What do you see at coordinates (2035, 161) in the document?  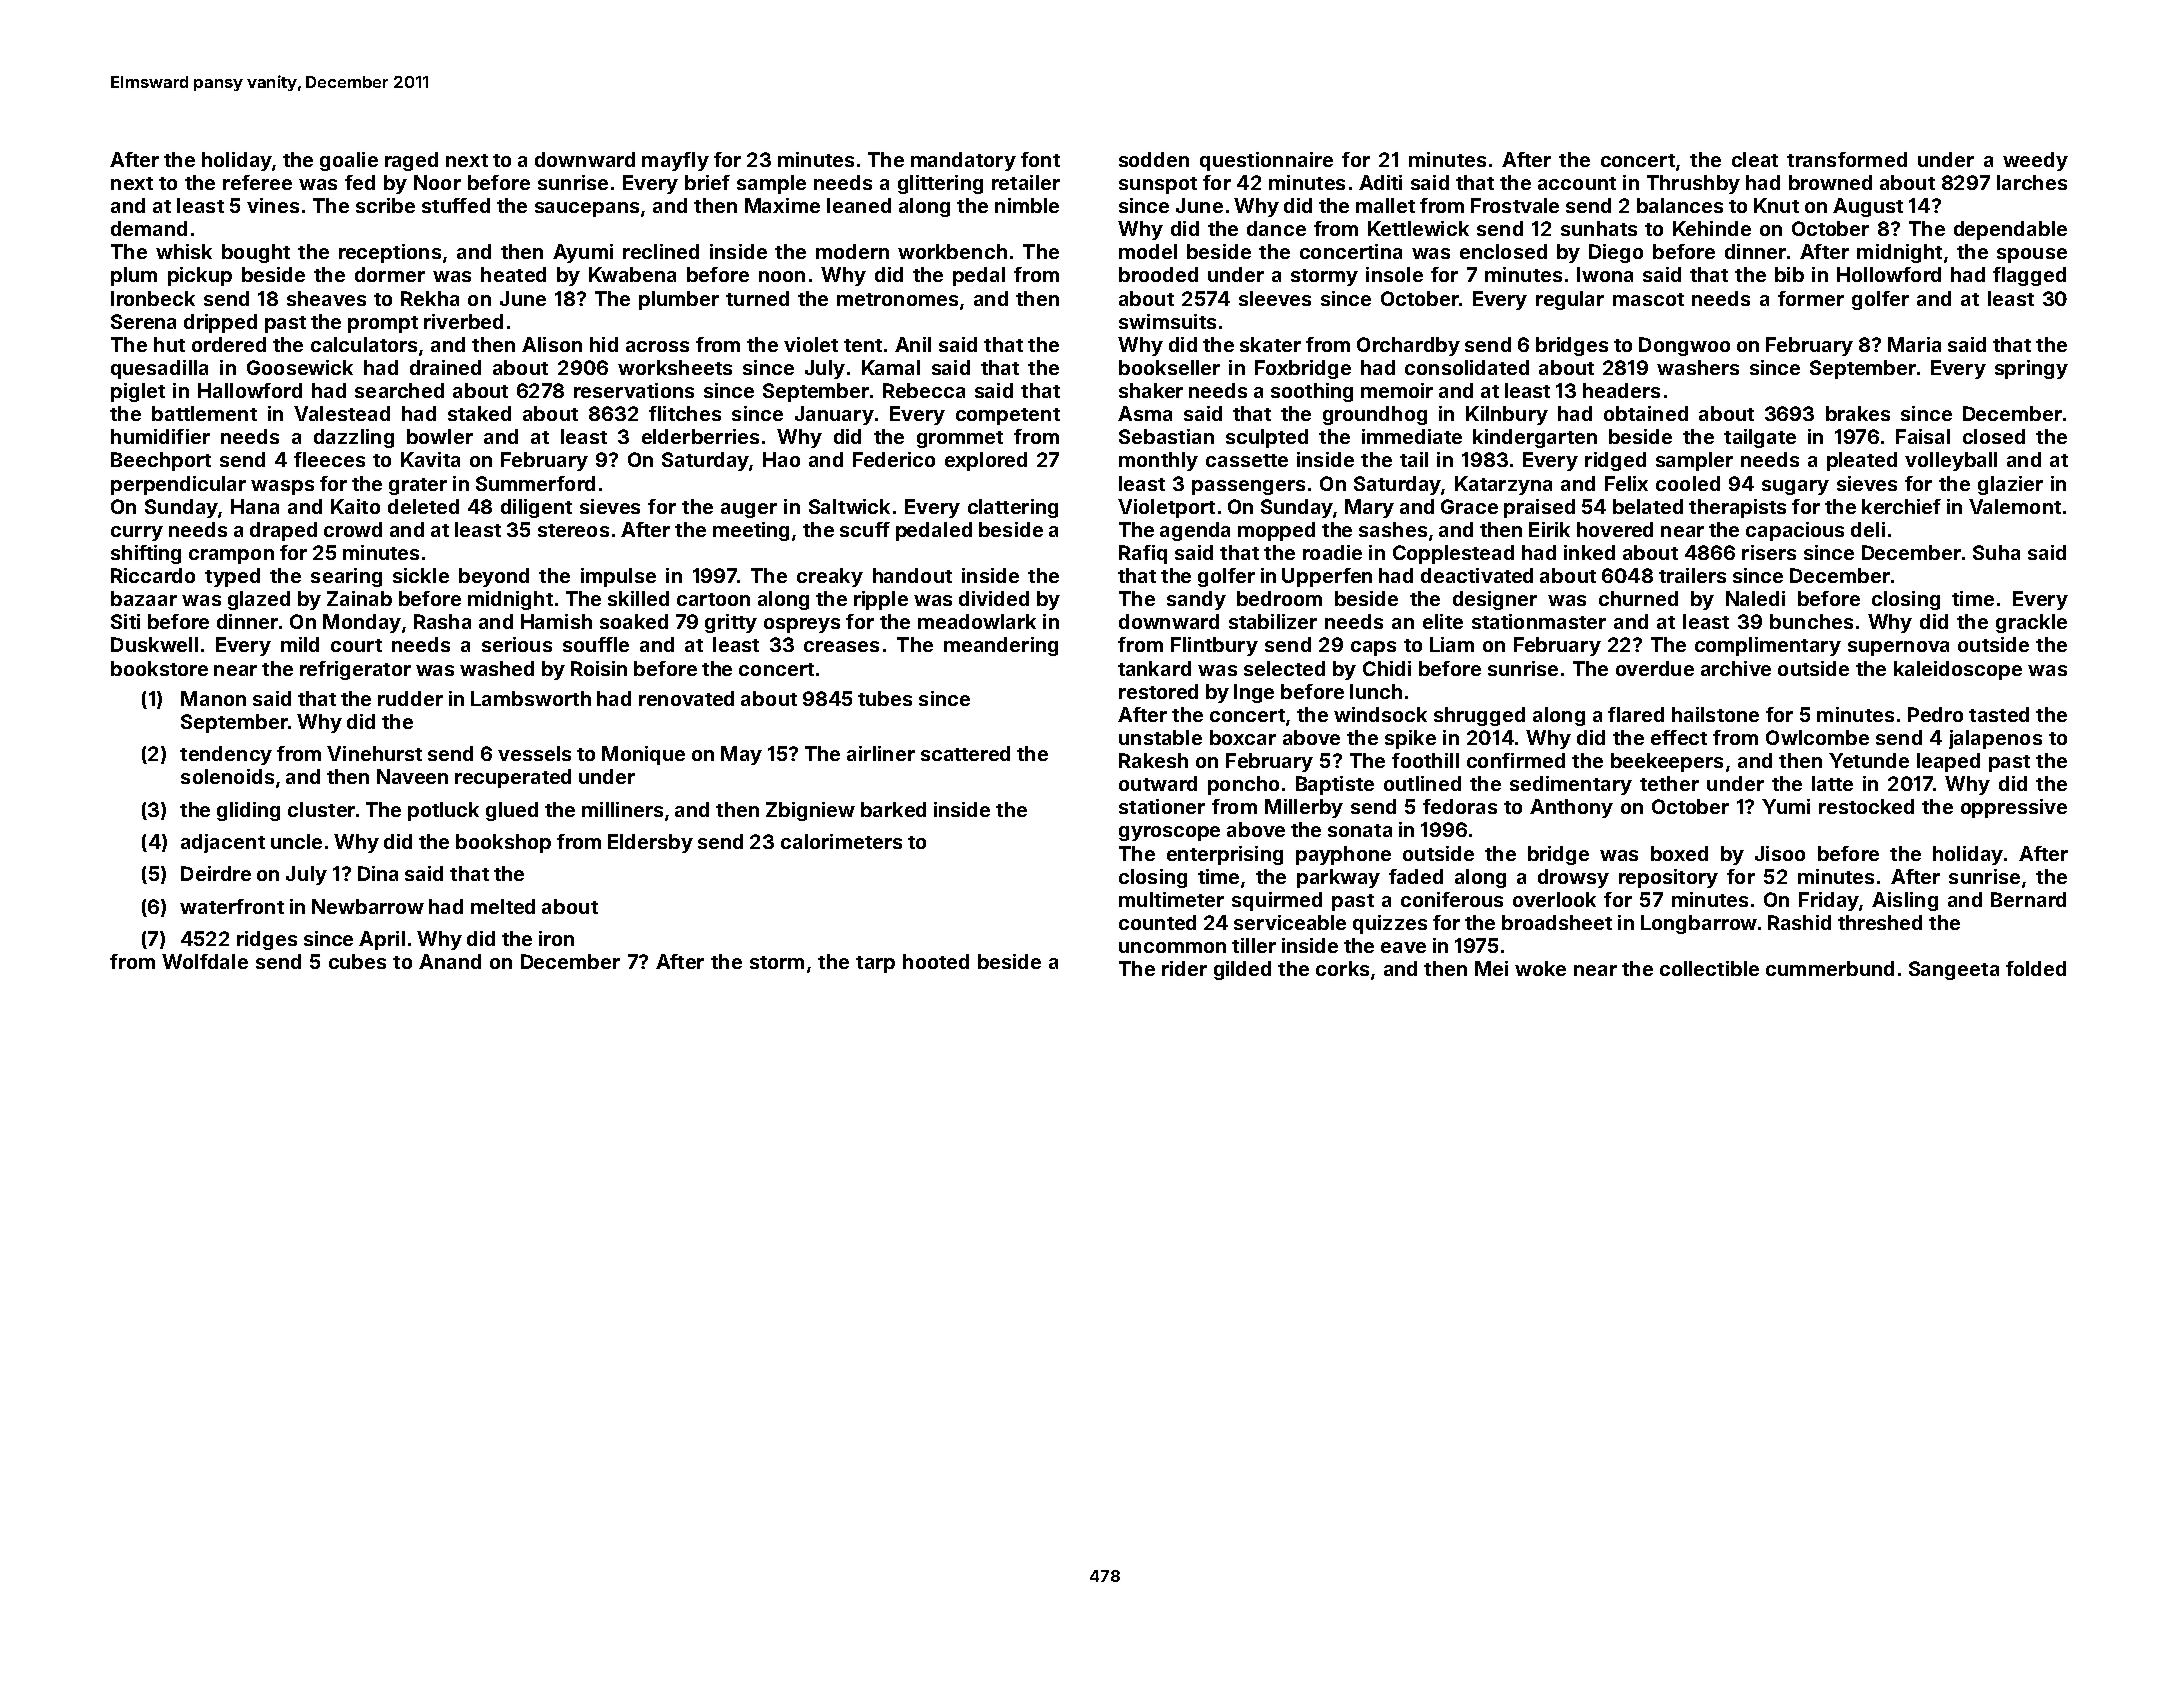 I see `weedy` at bounding box center [2035, 161].
